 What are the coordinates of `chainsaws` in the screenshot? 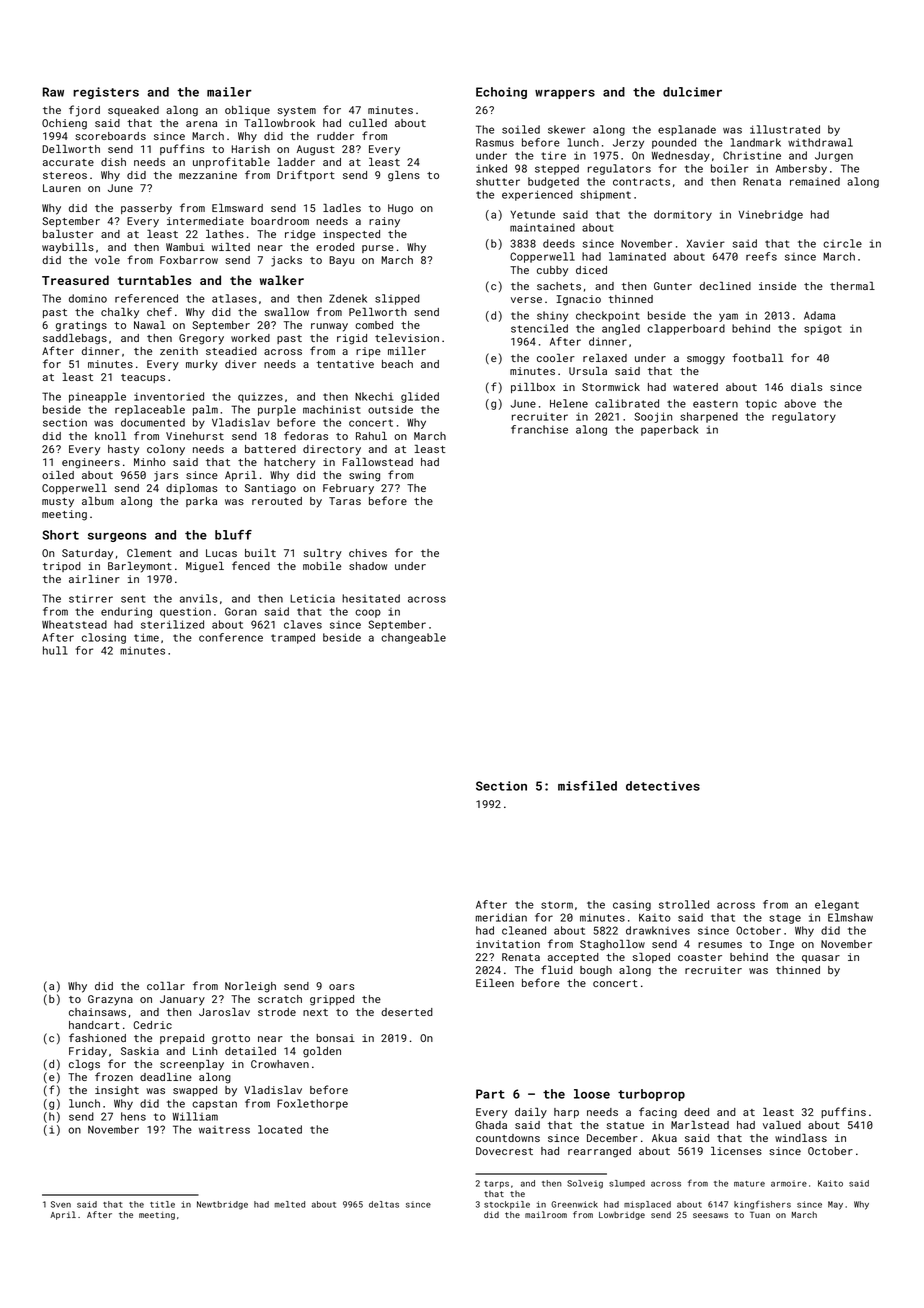 It's located at (97, 1012).
